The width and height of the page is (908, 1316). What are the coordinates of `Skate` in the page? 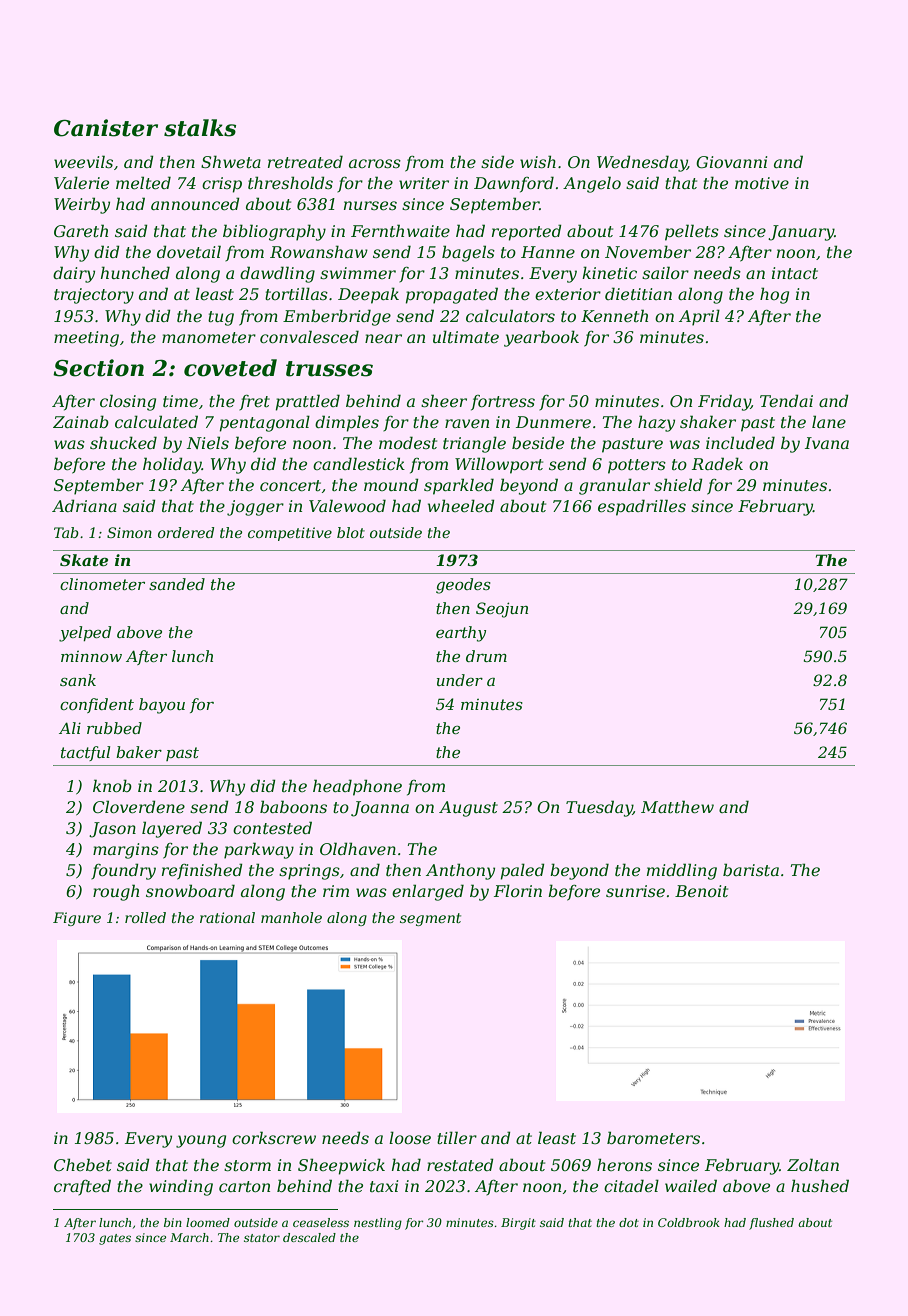 It's located at (84, 560).
